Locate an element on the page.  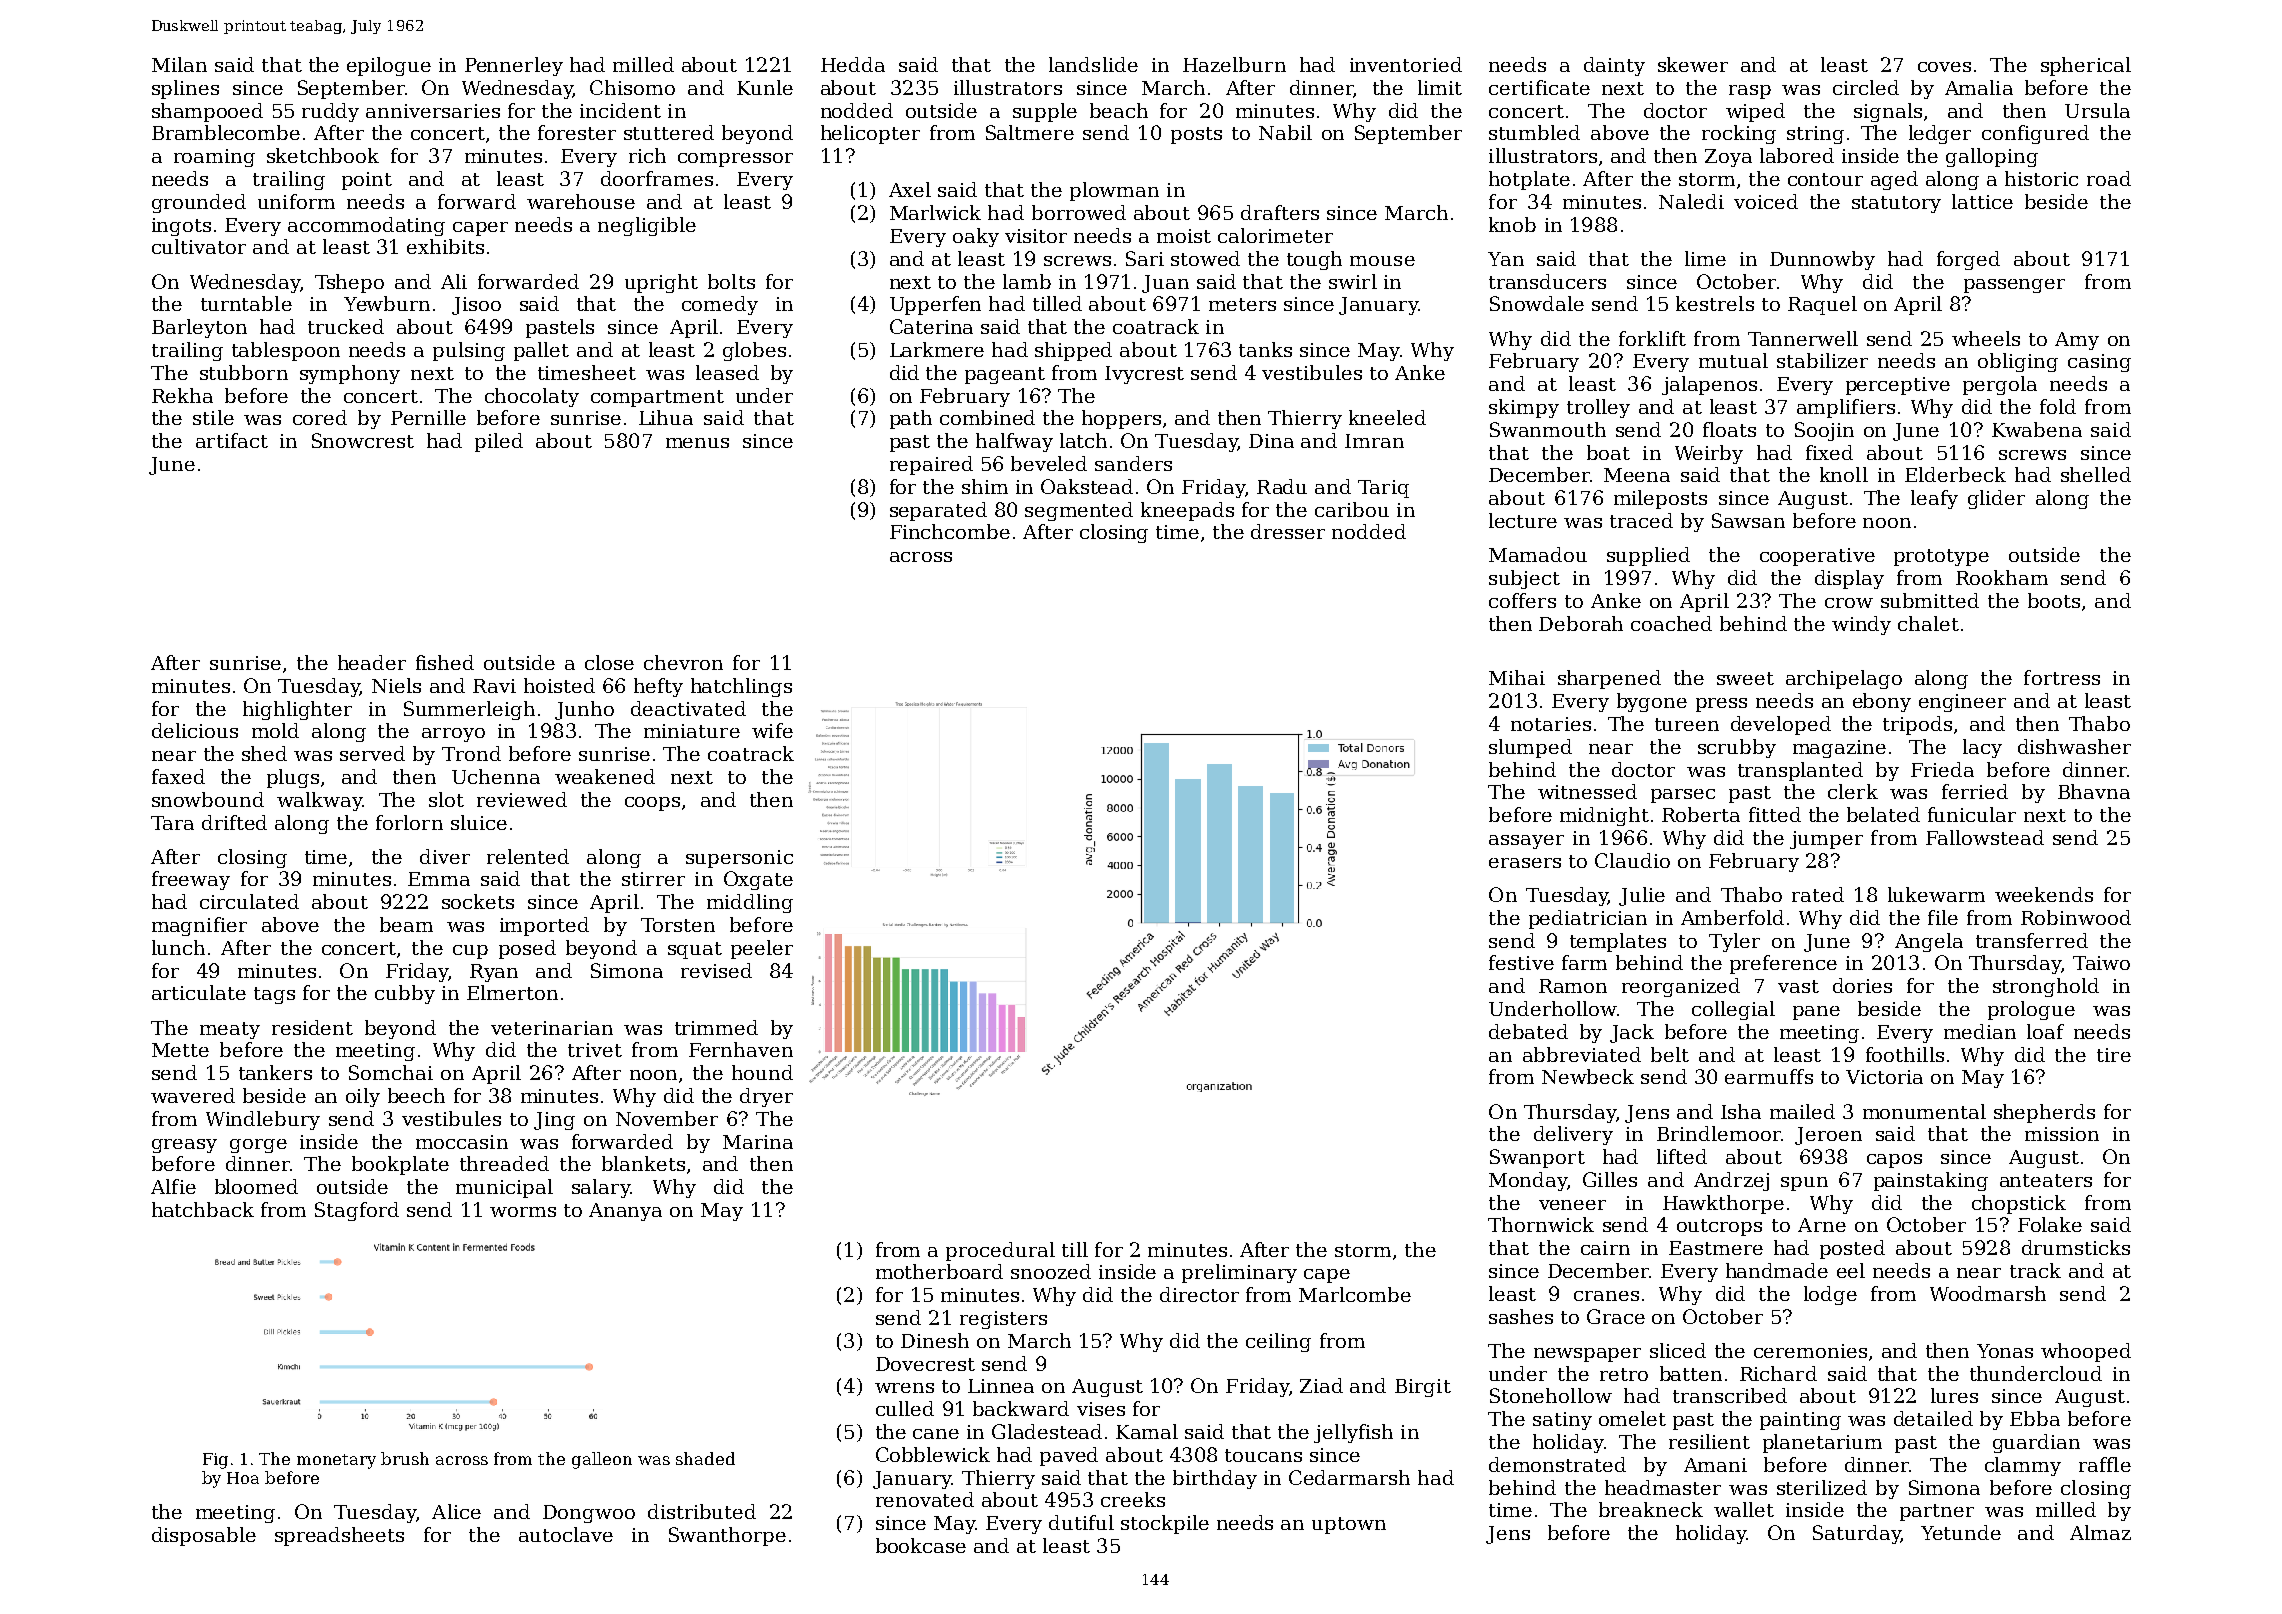
epilogue is located at coordinates (389, 66).
